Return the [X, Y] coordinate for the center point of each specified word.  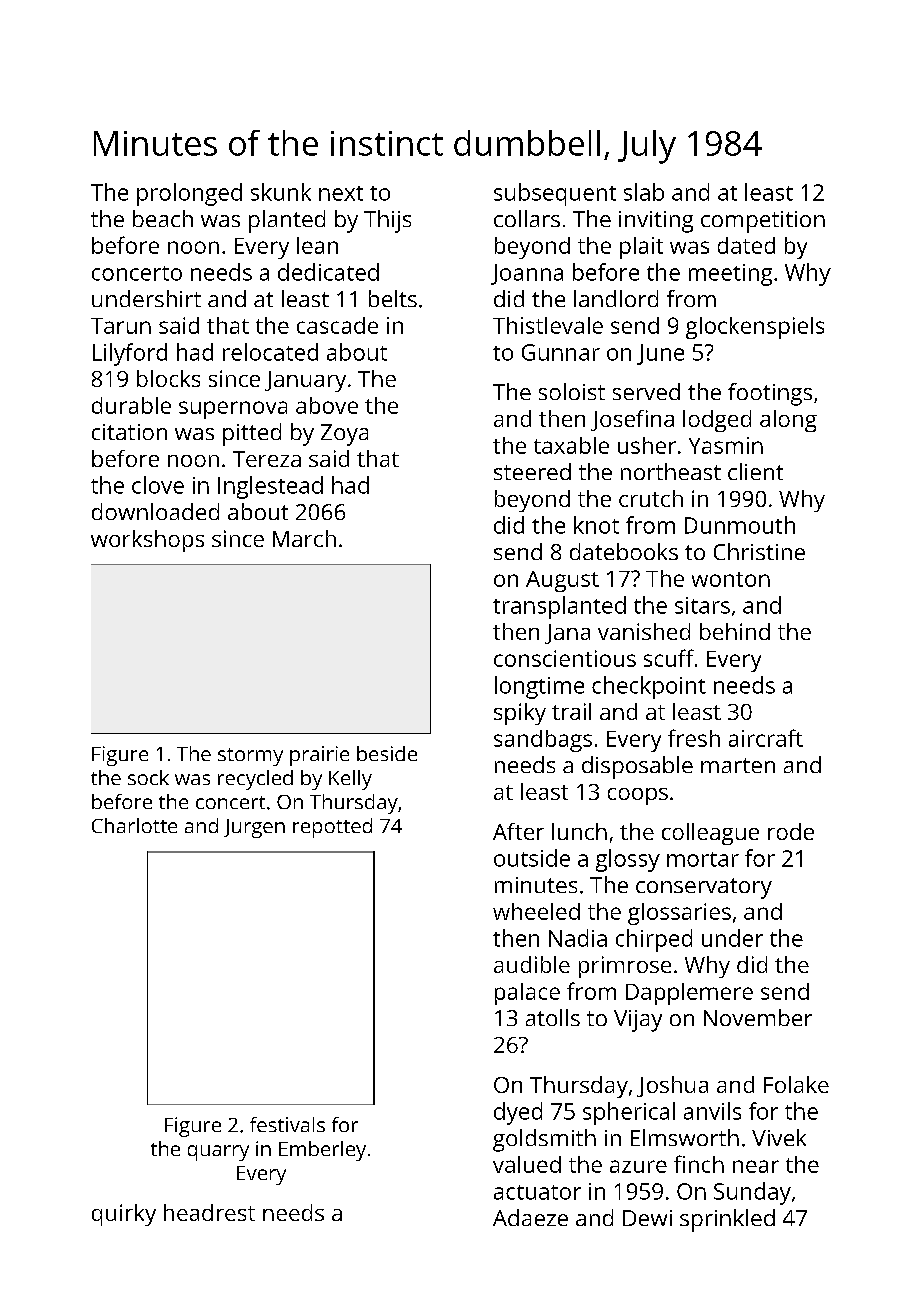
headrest [209, 1212]
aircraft [766, 738]
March [304, 538]
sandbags [543, 741]
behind [735, 631]
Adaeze [530, 1217]
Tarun [121, 326]
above [327, 405]
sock [148, 777]
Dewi [647, 1218]
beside [387, 753]
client [755, 471]
